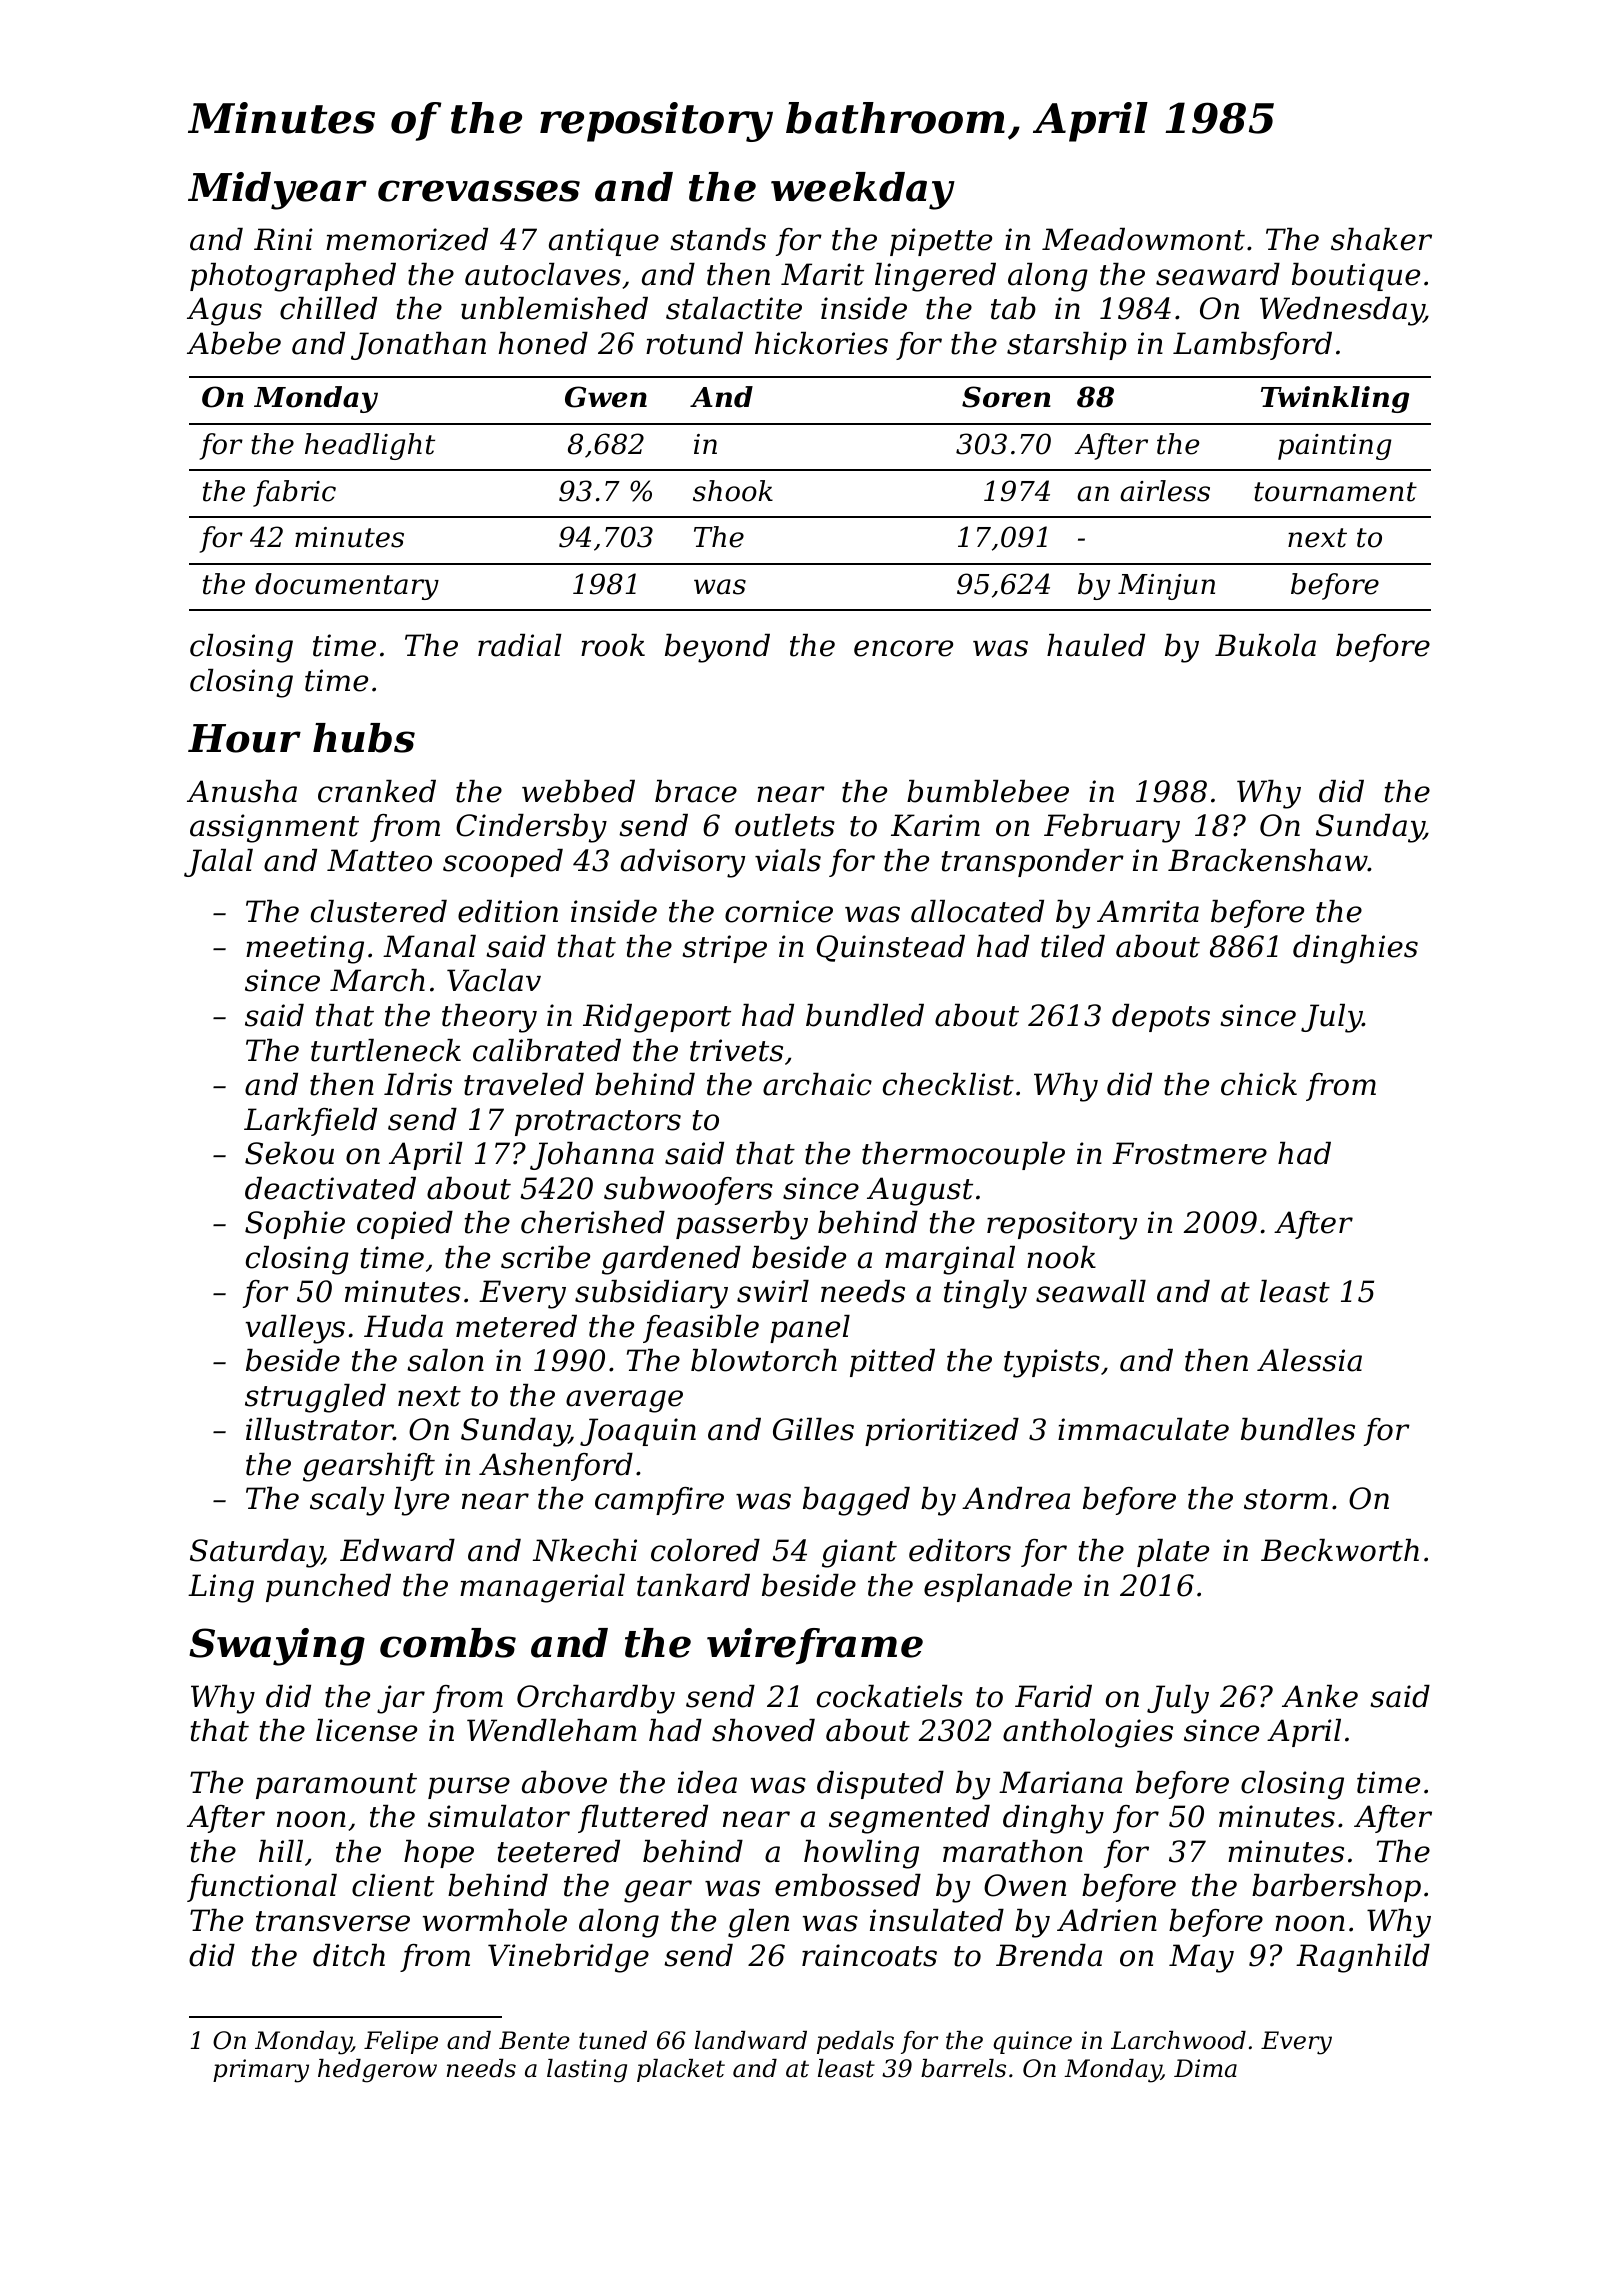  What do you see at coordinates (1335, 447) in the screenshot?
I see `painting` at bounding box center [1335, 447].
